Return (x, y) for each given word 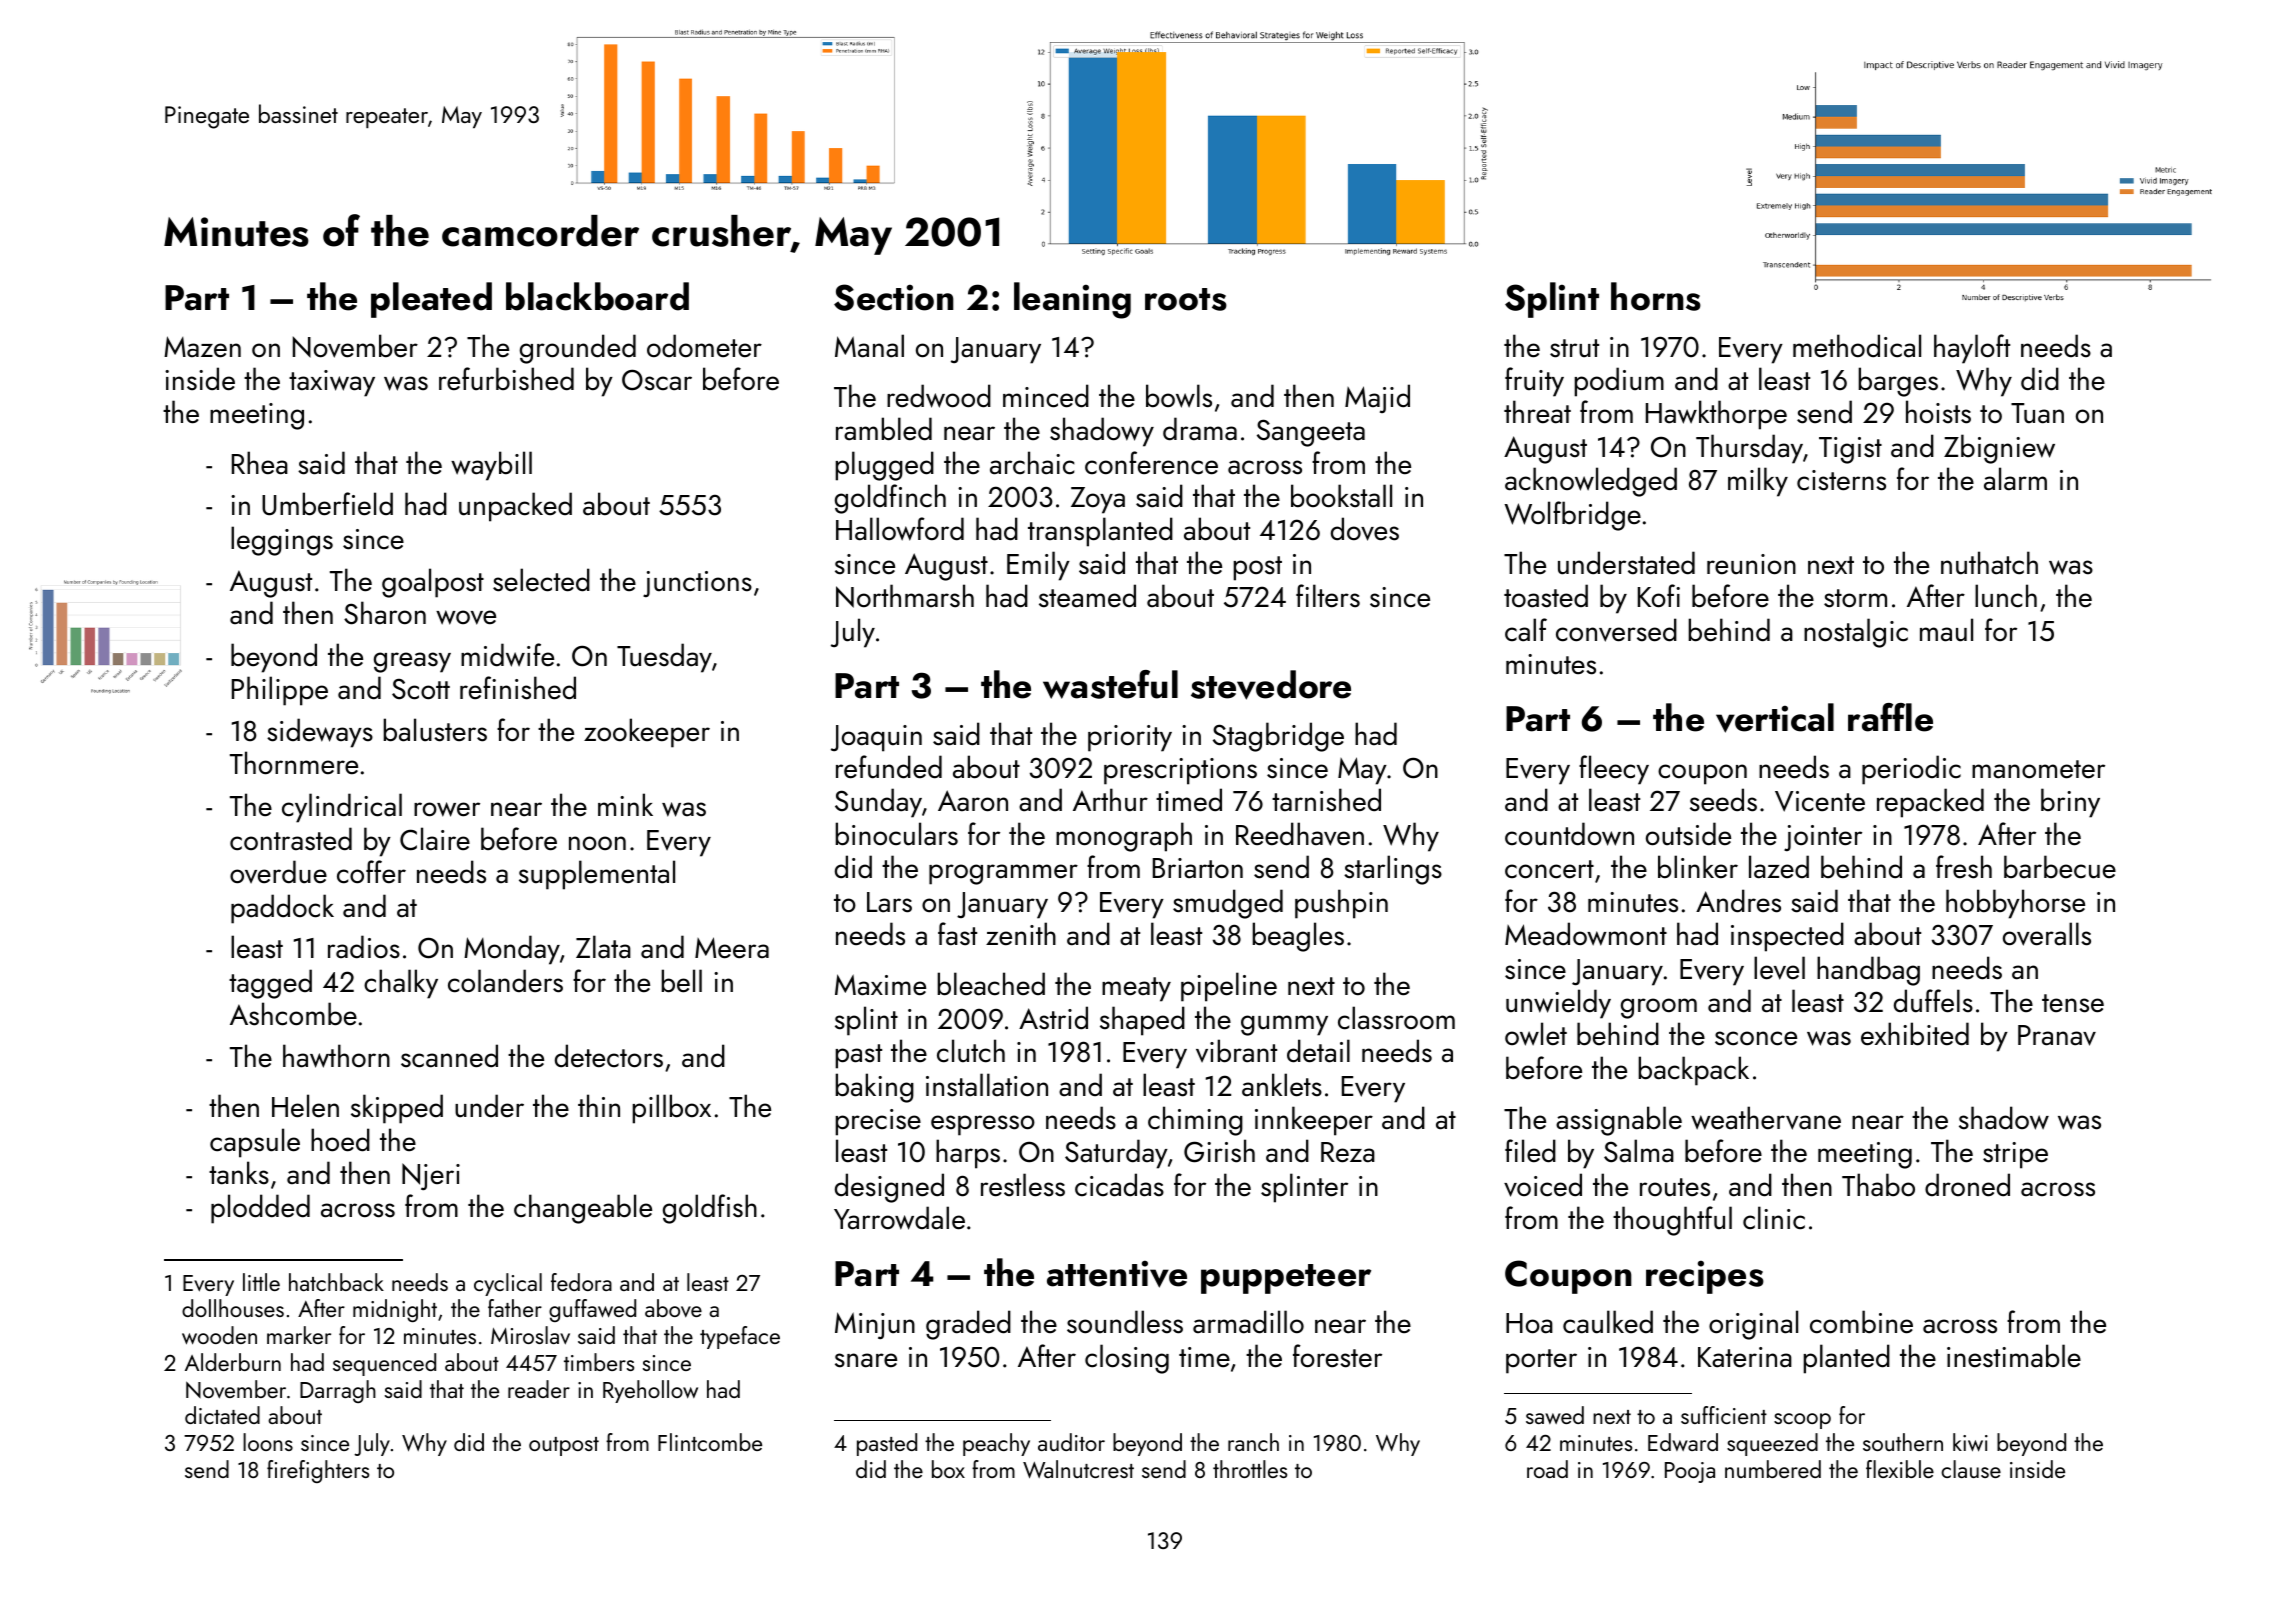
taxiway (332, 383)
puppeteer (1286, 1279)
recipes (1705, 1277)
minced (1046, 396)
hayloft (1972, 349)
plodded (260, 1209)
